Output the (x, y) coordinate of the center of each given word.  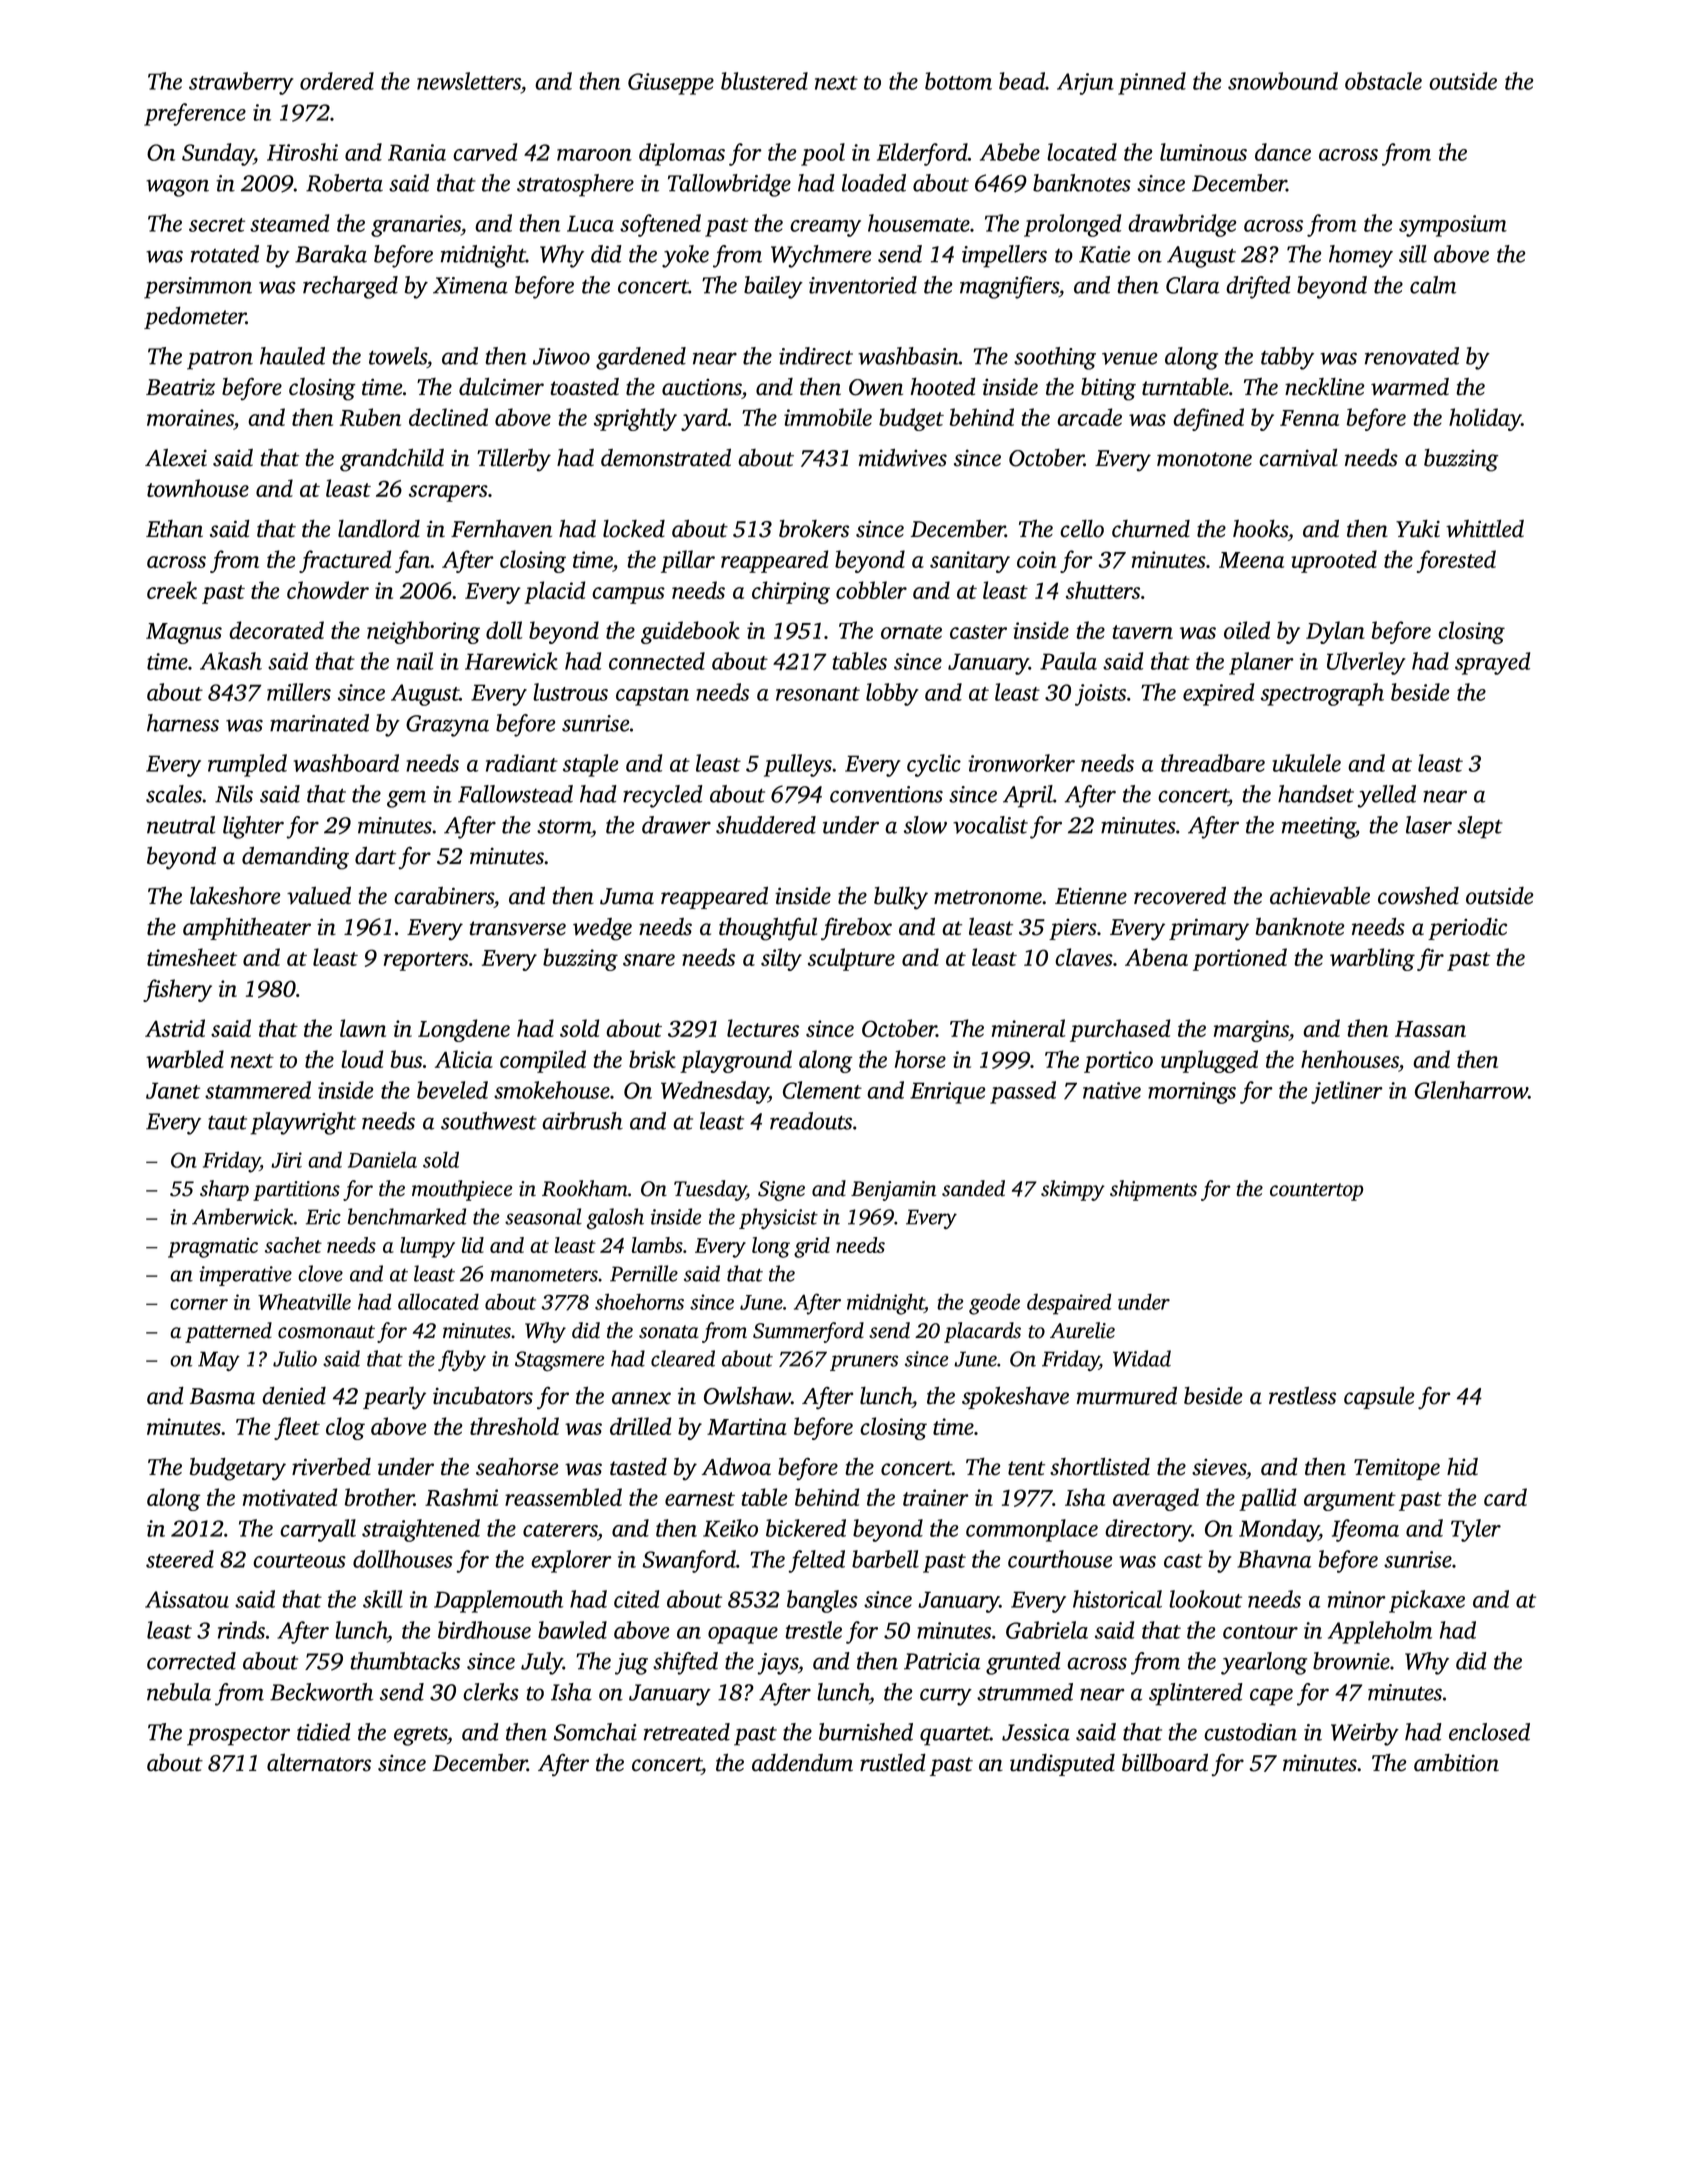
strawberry (241, 83)
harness (183, 723)
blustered (764, 81)
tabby (1287, 358)
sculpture (851, 959)
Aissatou (187, 1599)
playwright (303, 1123)
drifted (1258, 287)
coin (1037, 559)
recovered (1180, 896)
